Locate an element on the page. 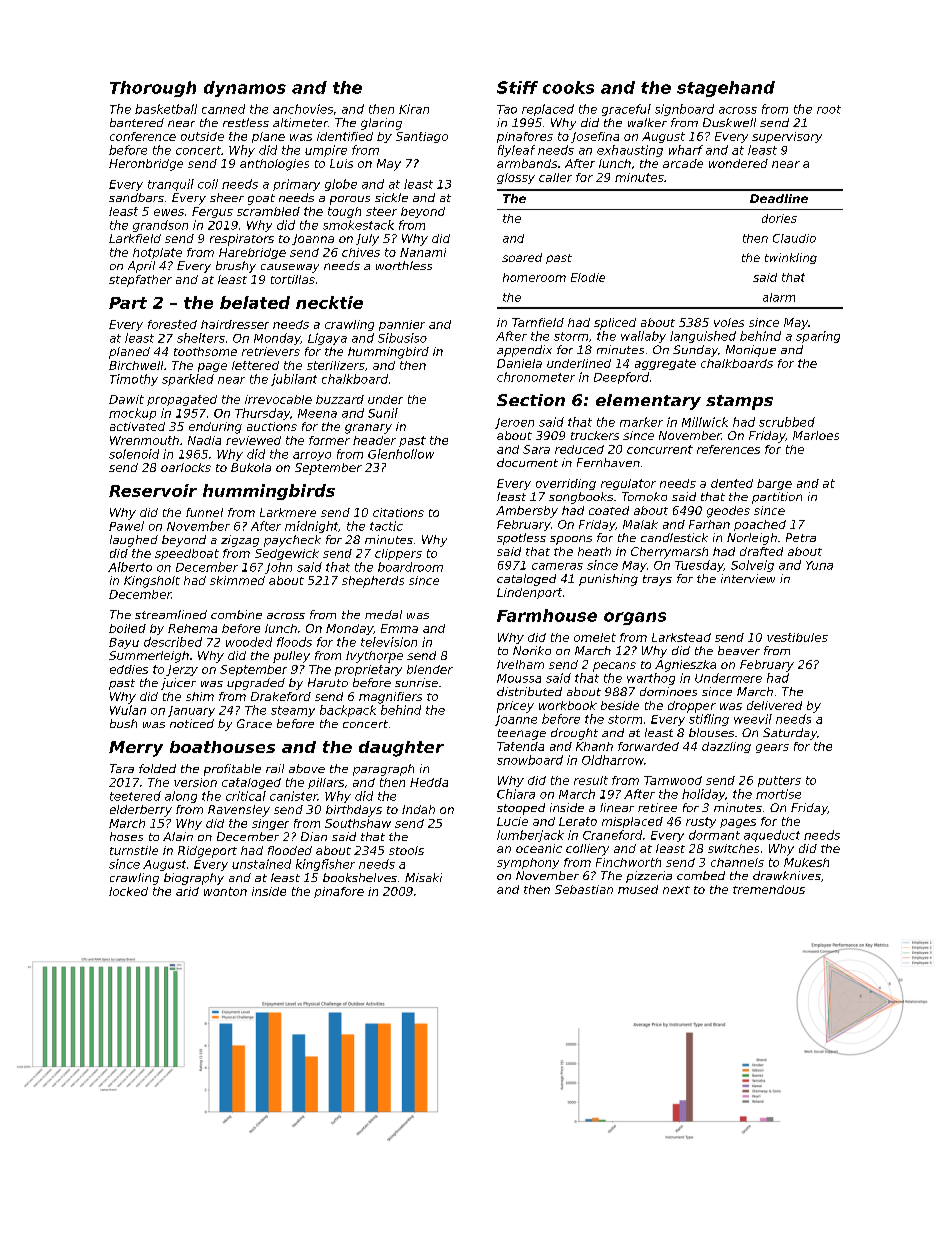 The height and width of the image is (1233, 952). locked is located at coordinates (128, 891).
